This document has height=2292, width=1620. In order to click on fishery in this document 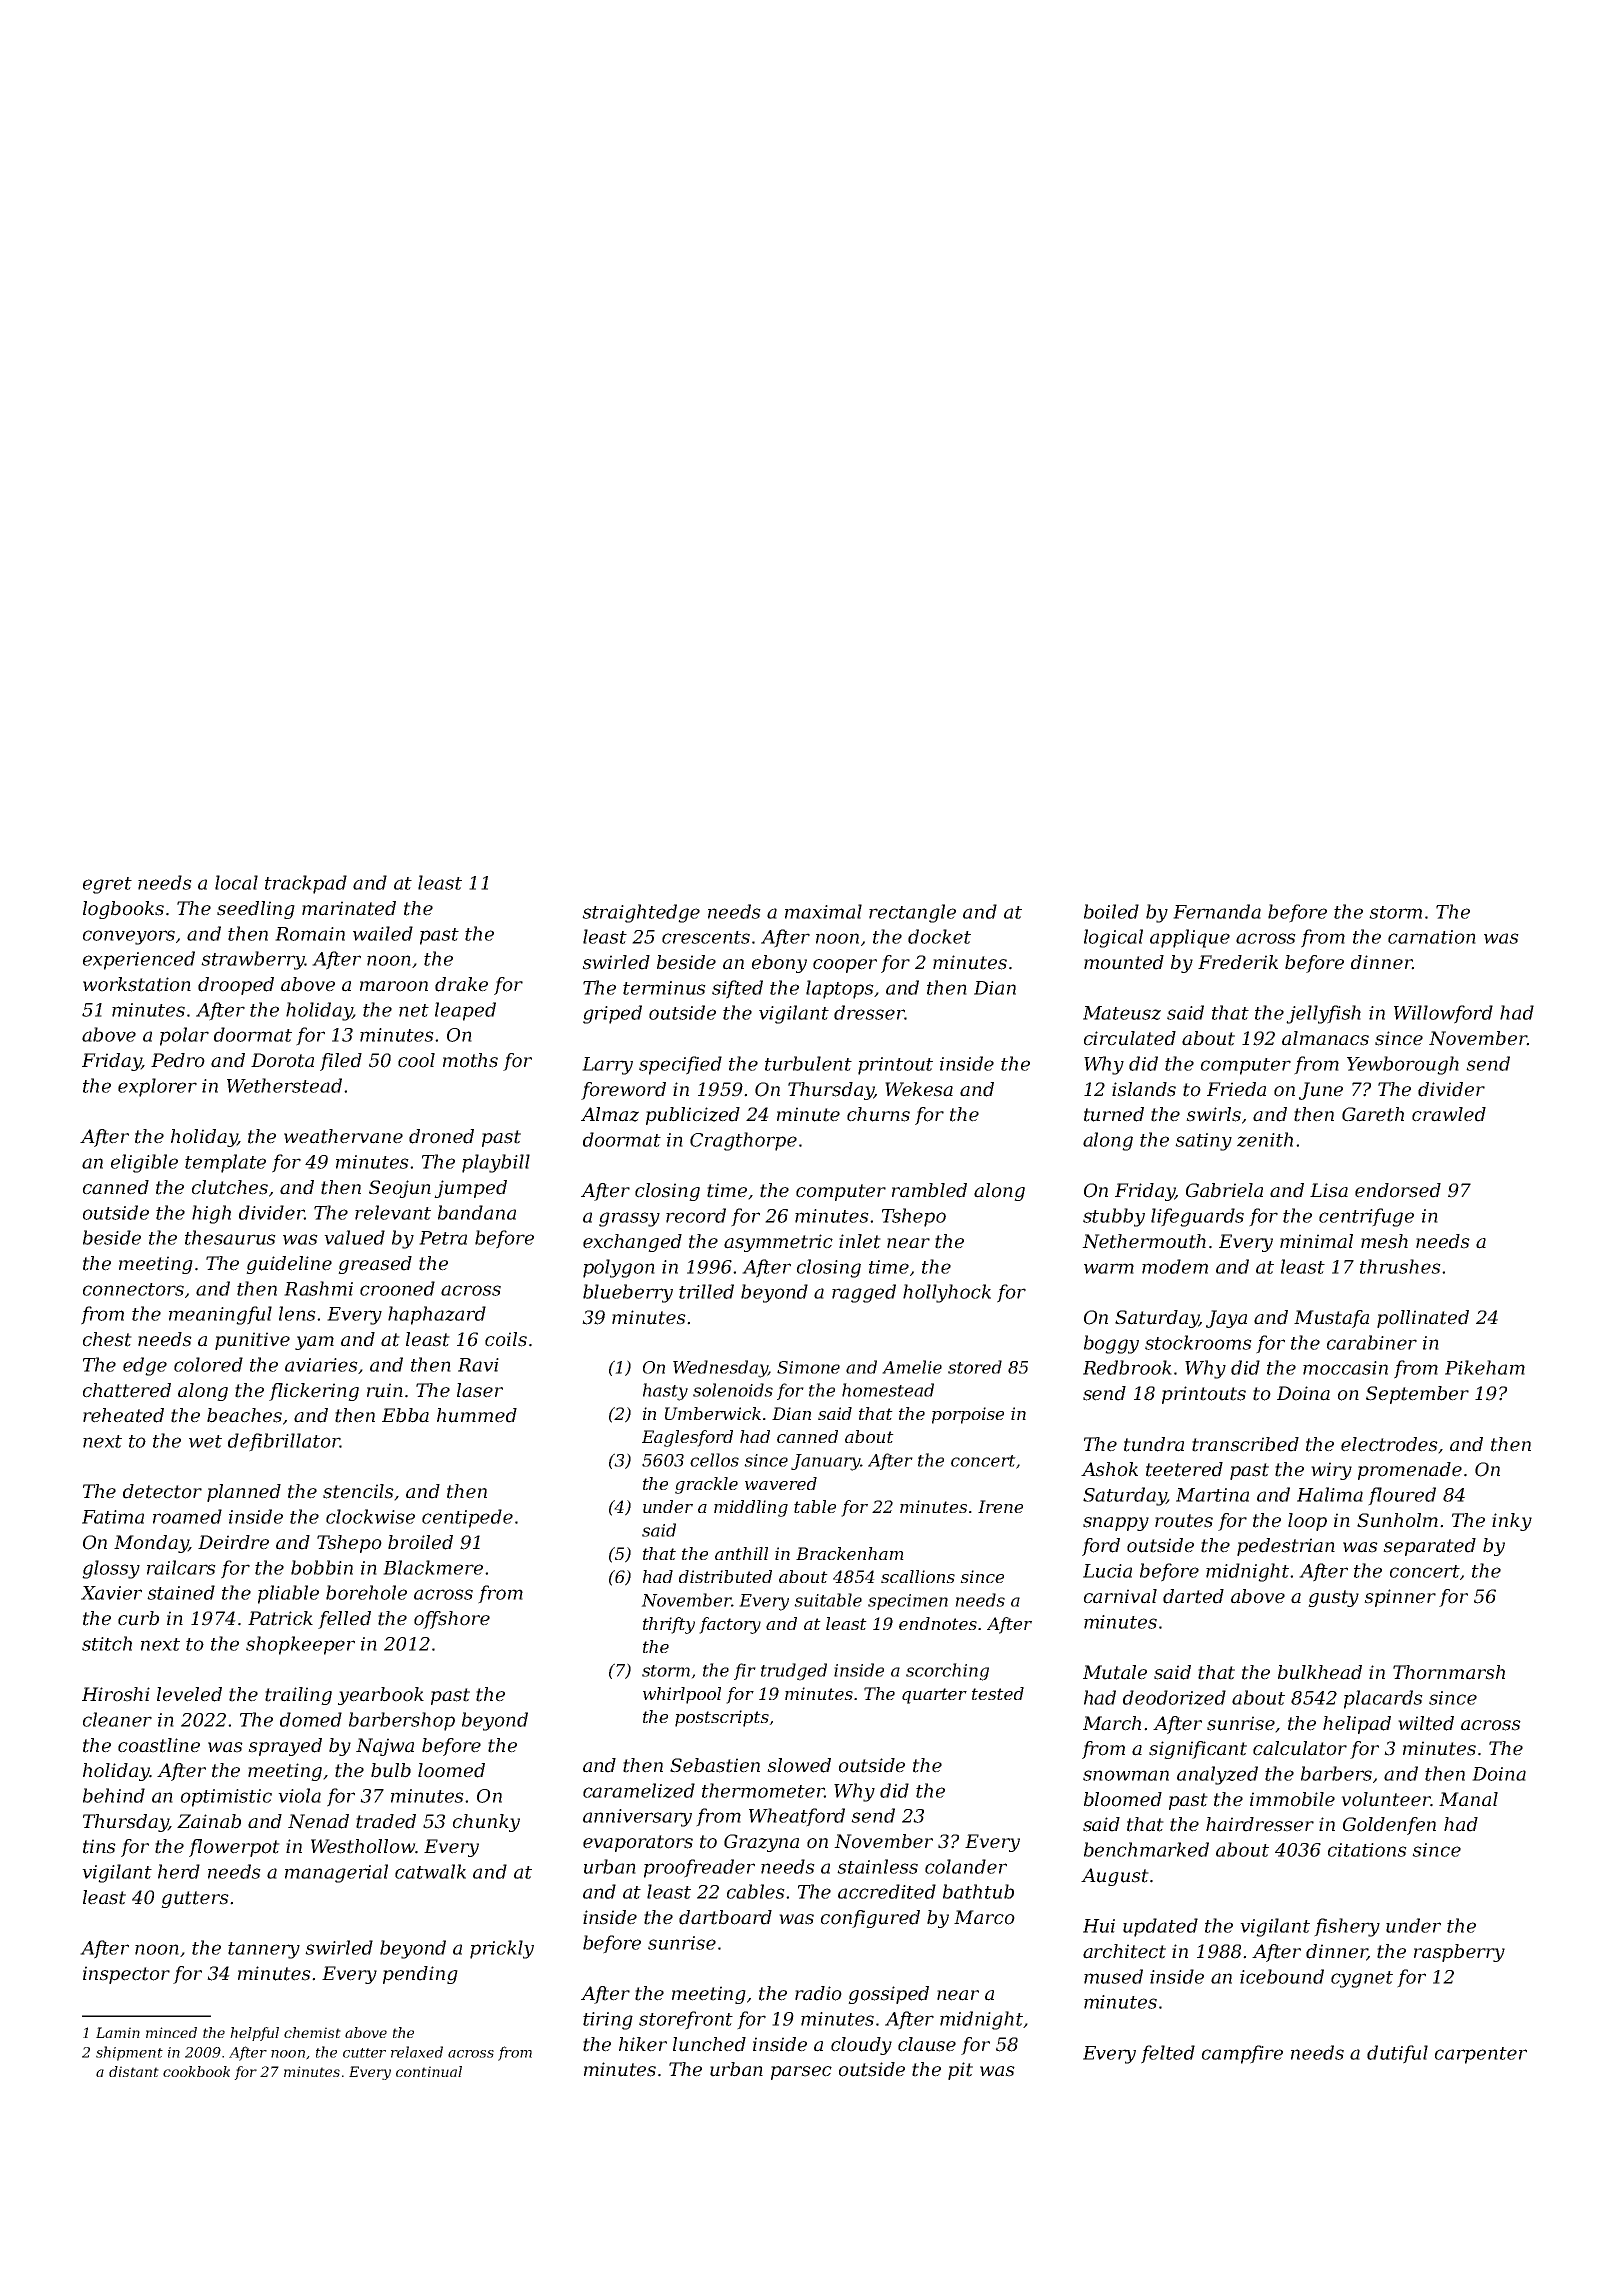, I will do `click(1347, 1927)`.
